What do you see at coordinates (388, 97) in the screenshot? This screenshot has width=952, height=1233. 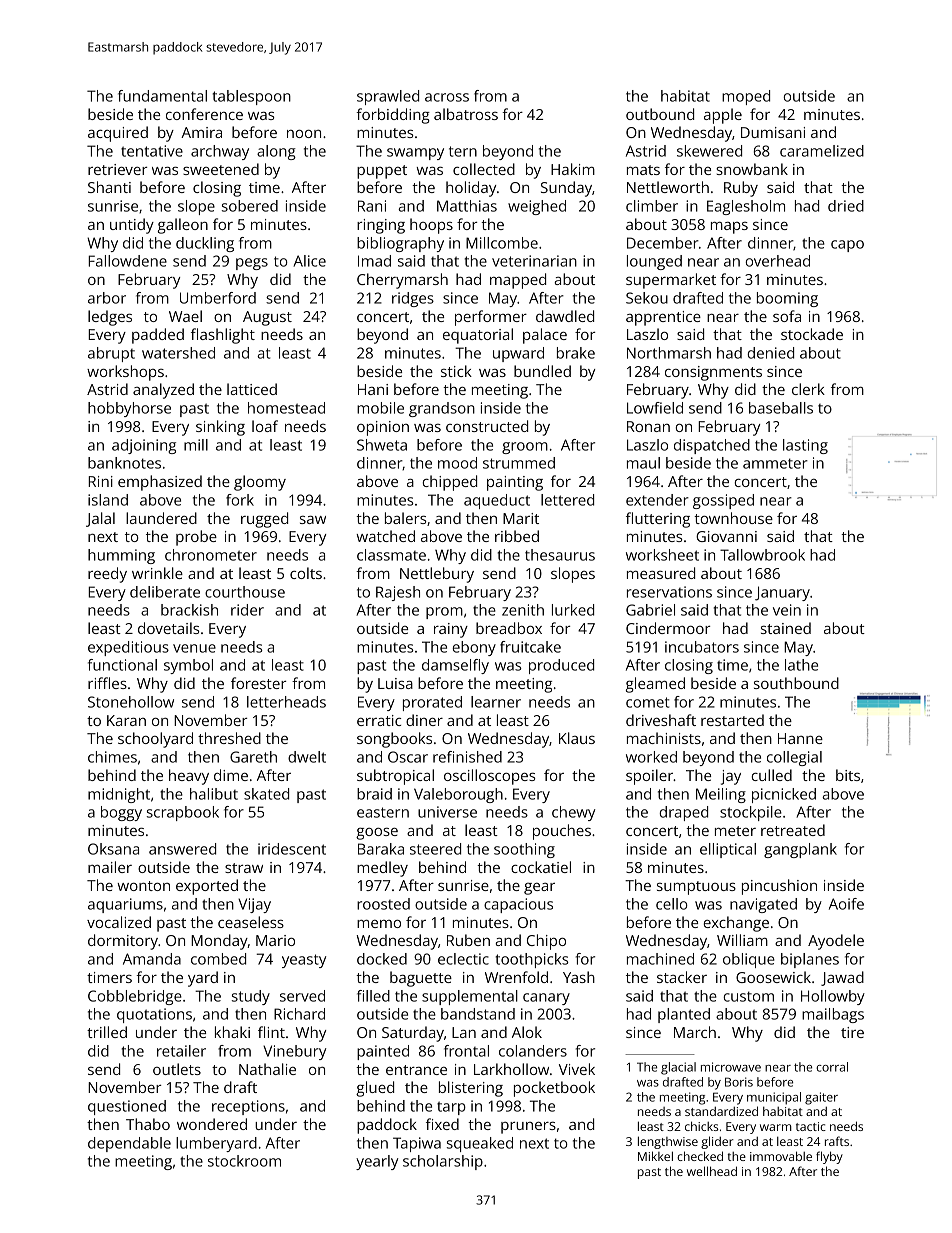 I see `sprawled` at bounding box center [388, 97].
